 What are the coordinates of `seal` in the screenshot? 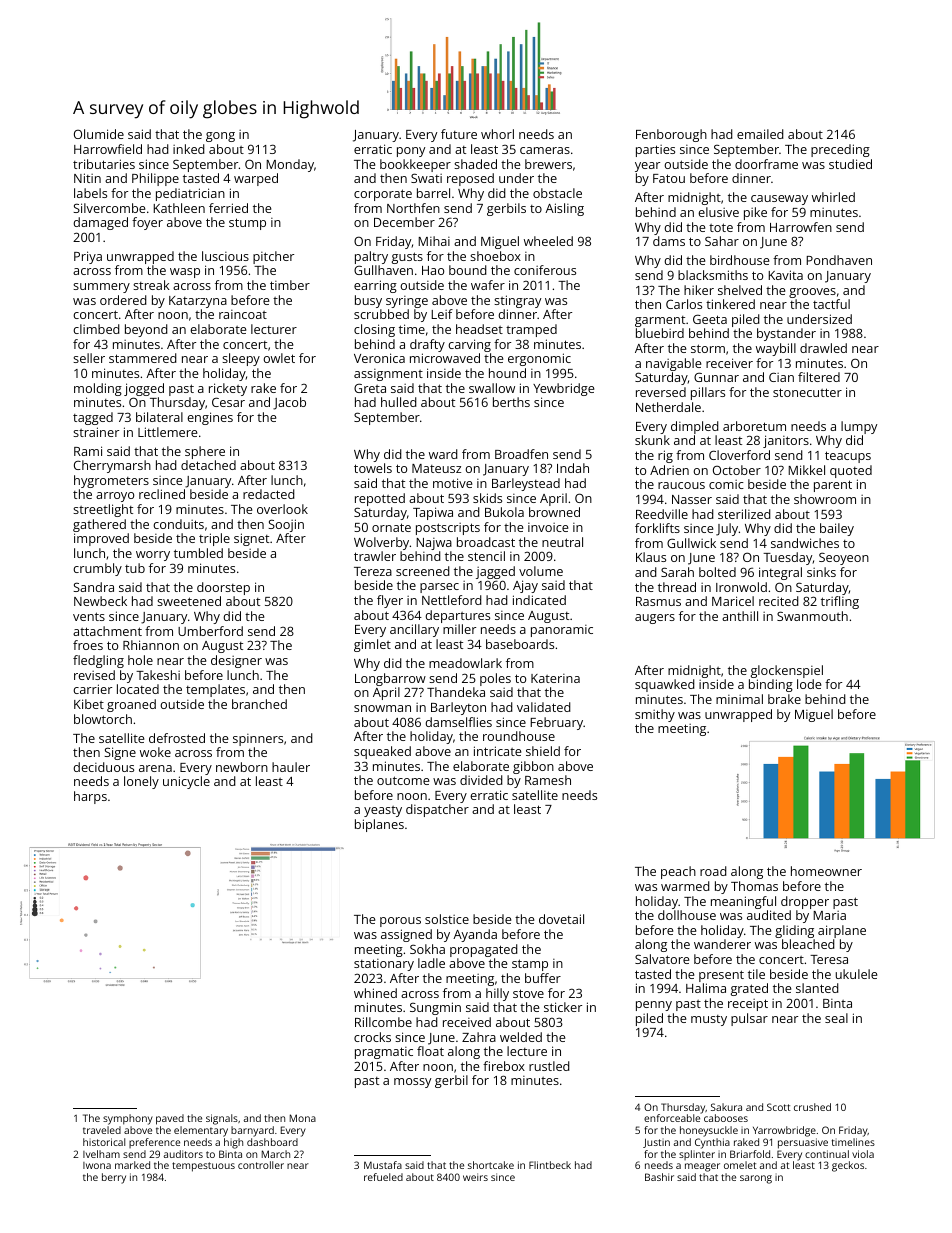 It's located at (836, 1018).
